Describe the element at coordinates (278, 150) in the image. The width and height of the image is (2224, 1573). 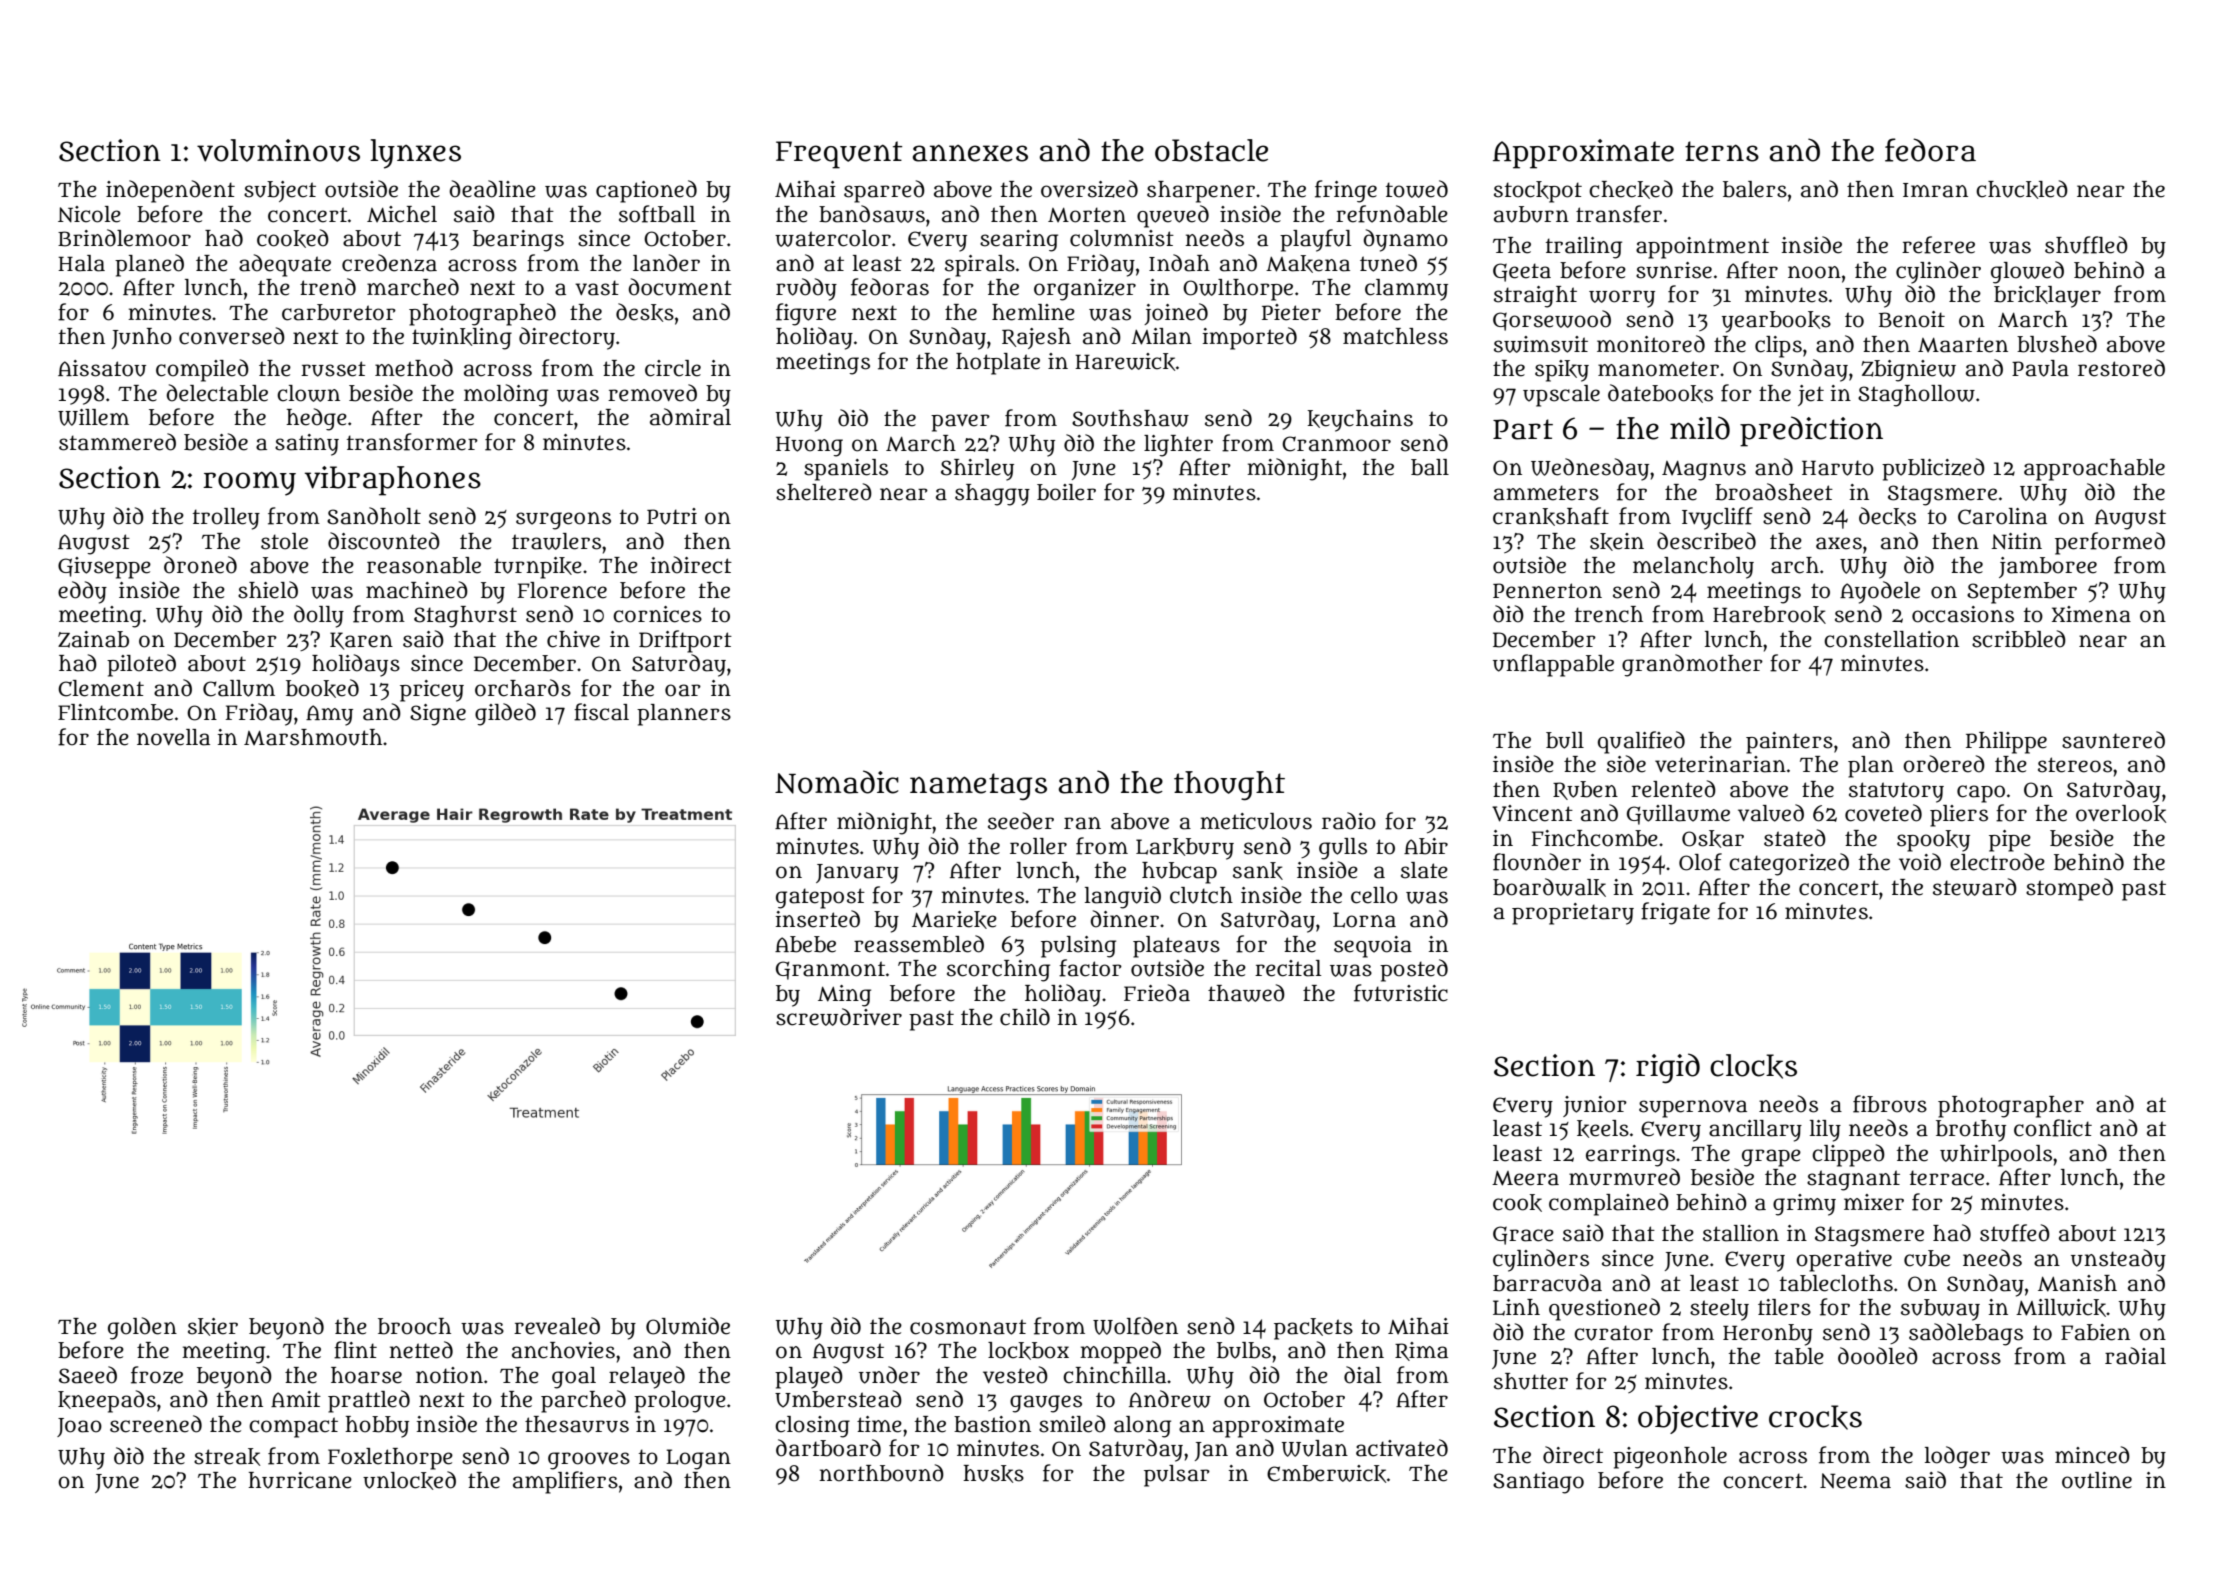
I see `voluminous` at that location.
